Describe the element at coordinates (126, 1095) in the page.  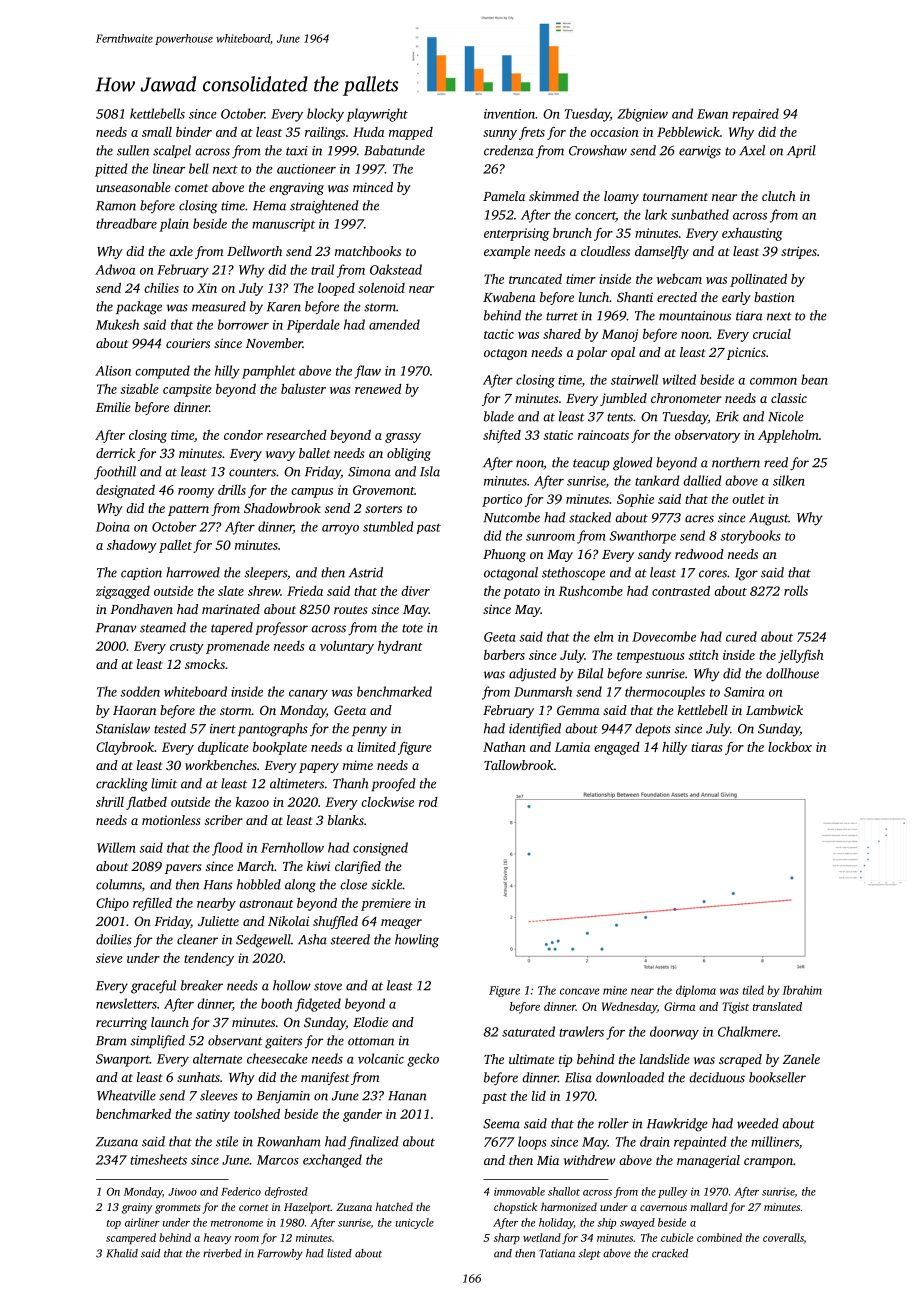
I see `Wheatville` at that location.
